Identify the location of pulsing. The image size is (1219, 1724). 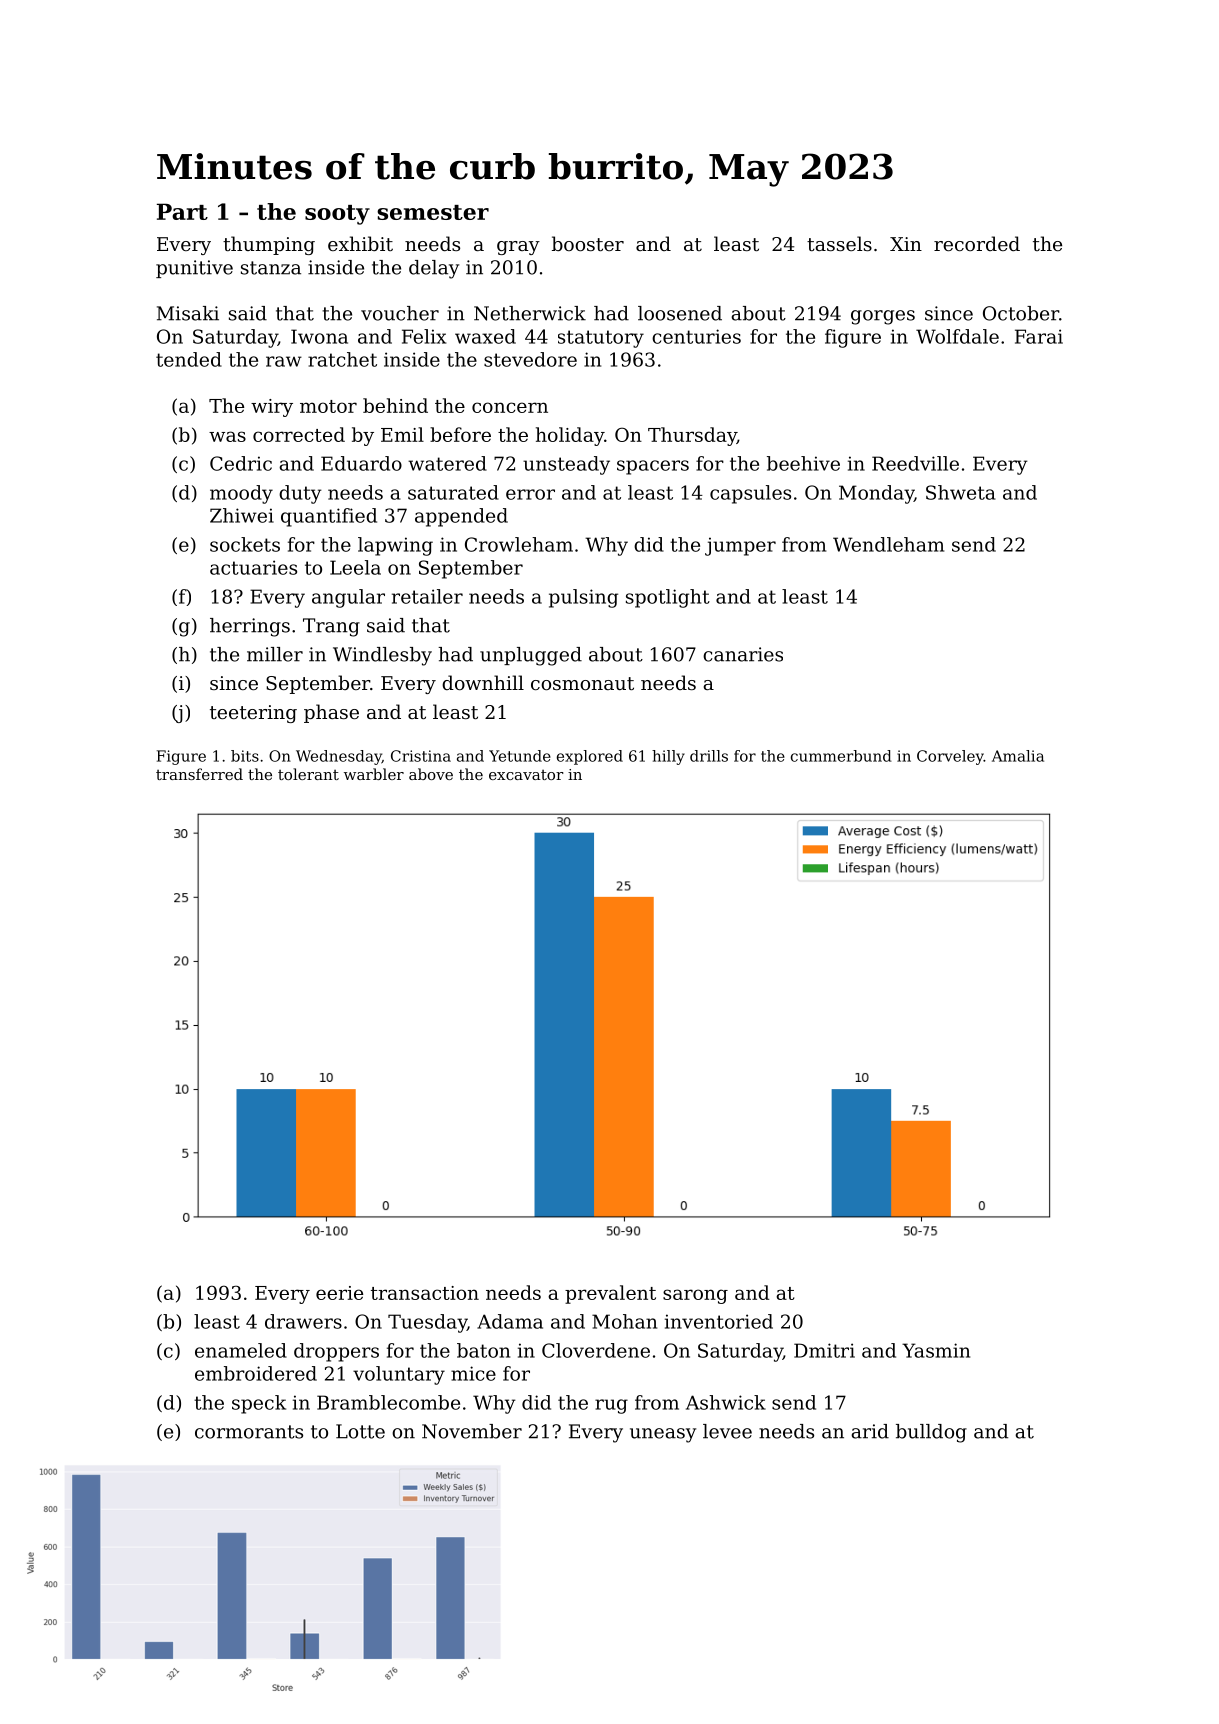
(583, 598).
